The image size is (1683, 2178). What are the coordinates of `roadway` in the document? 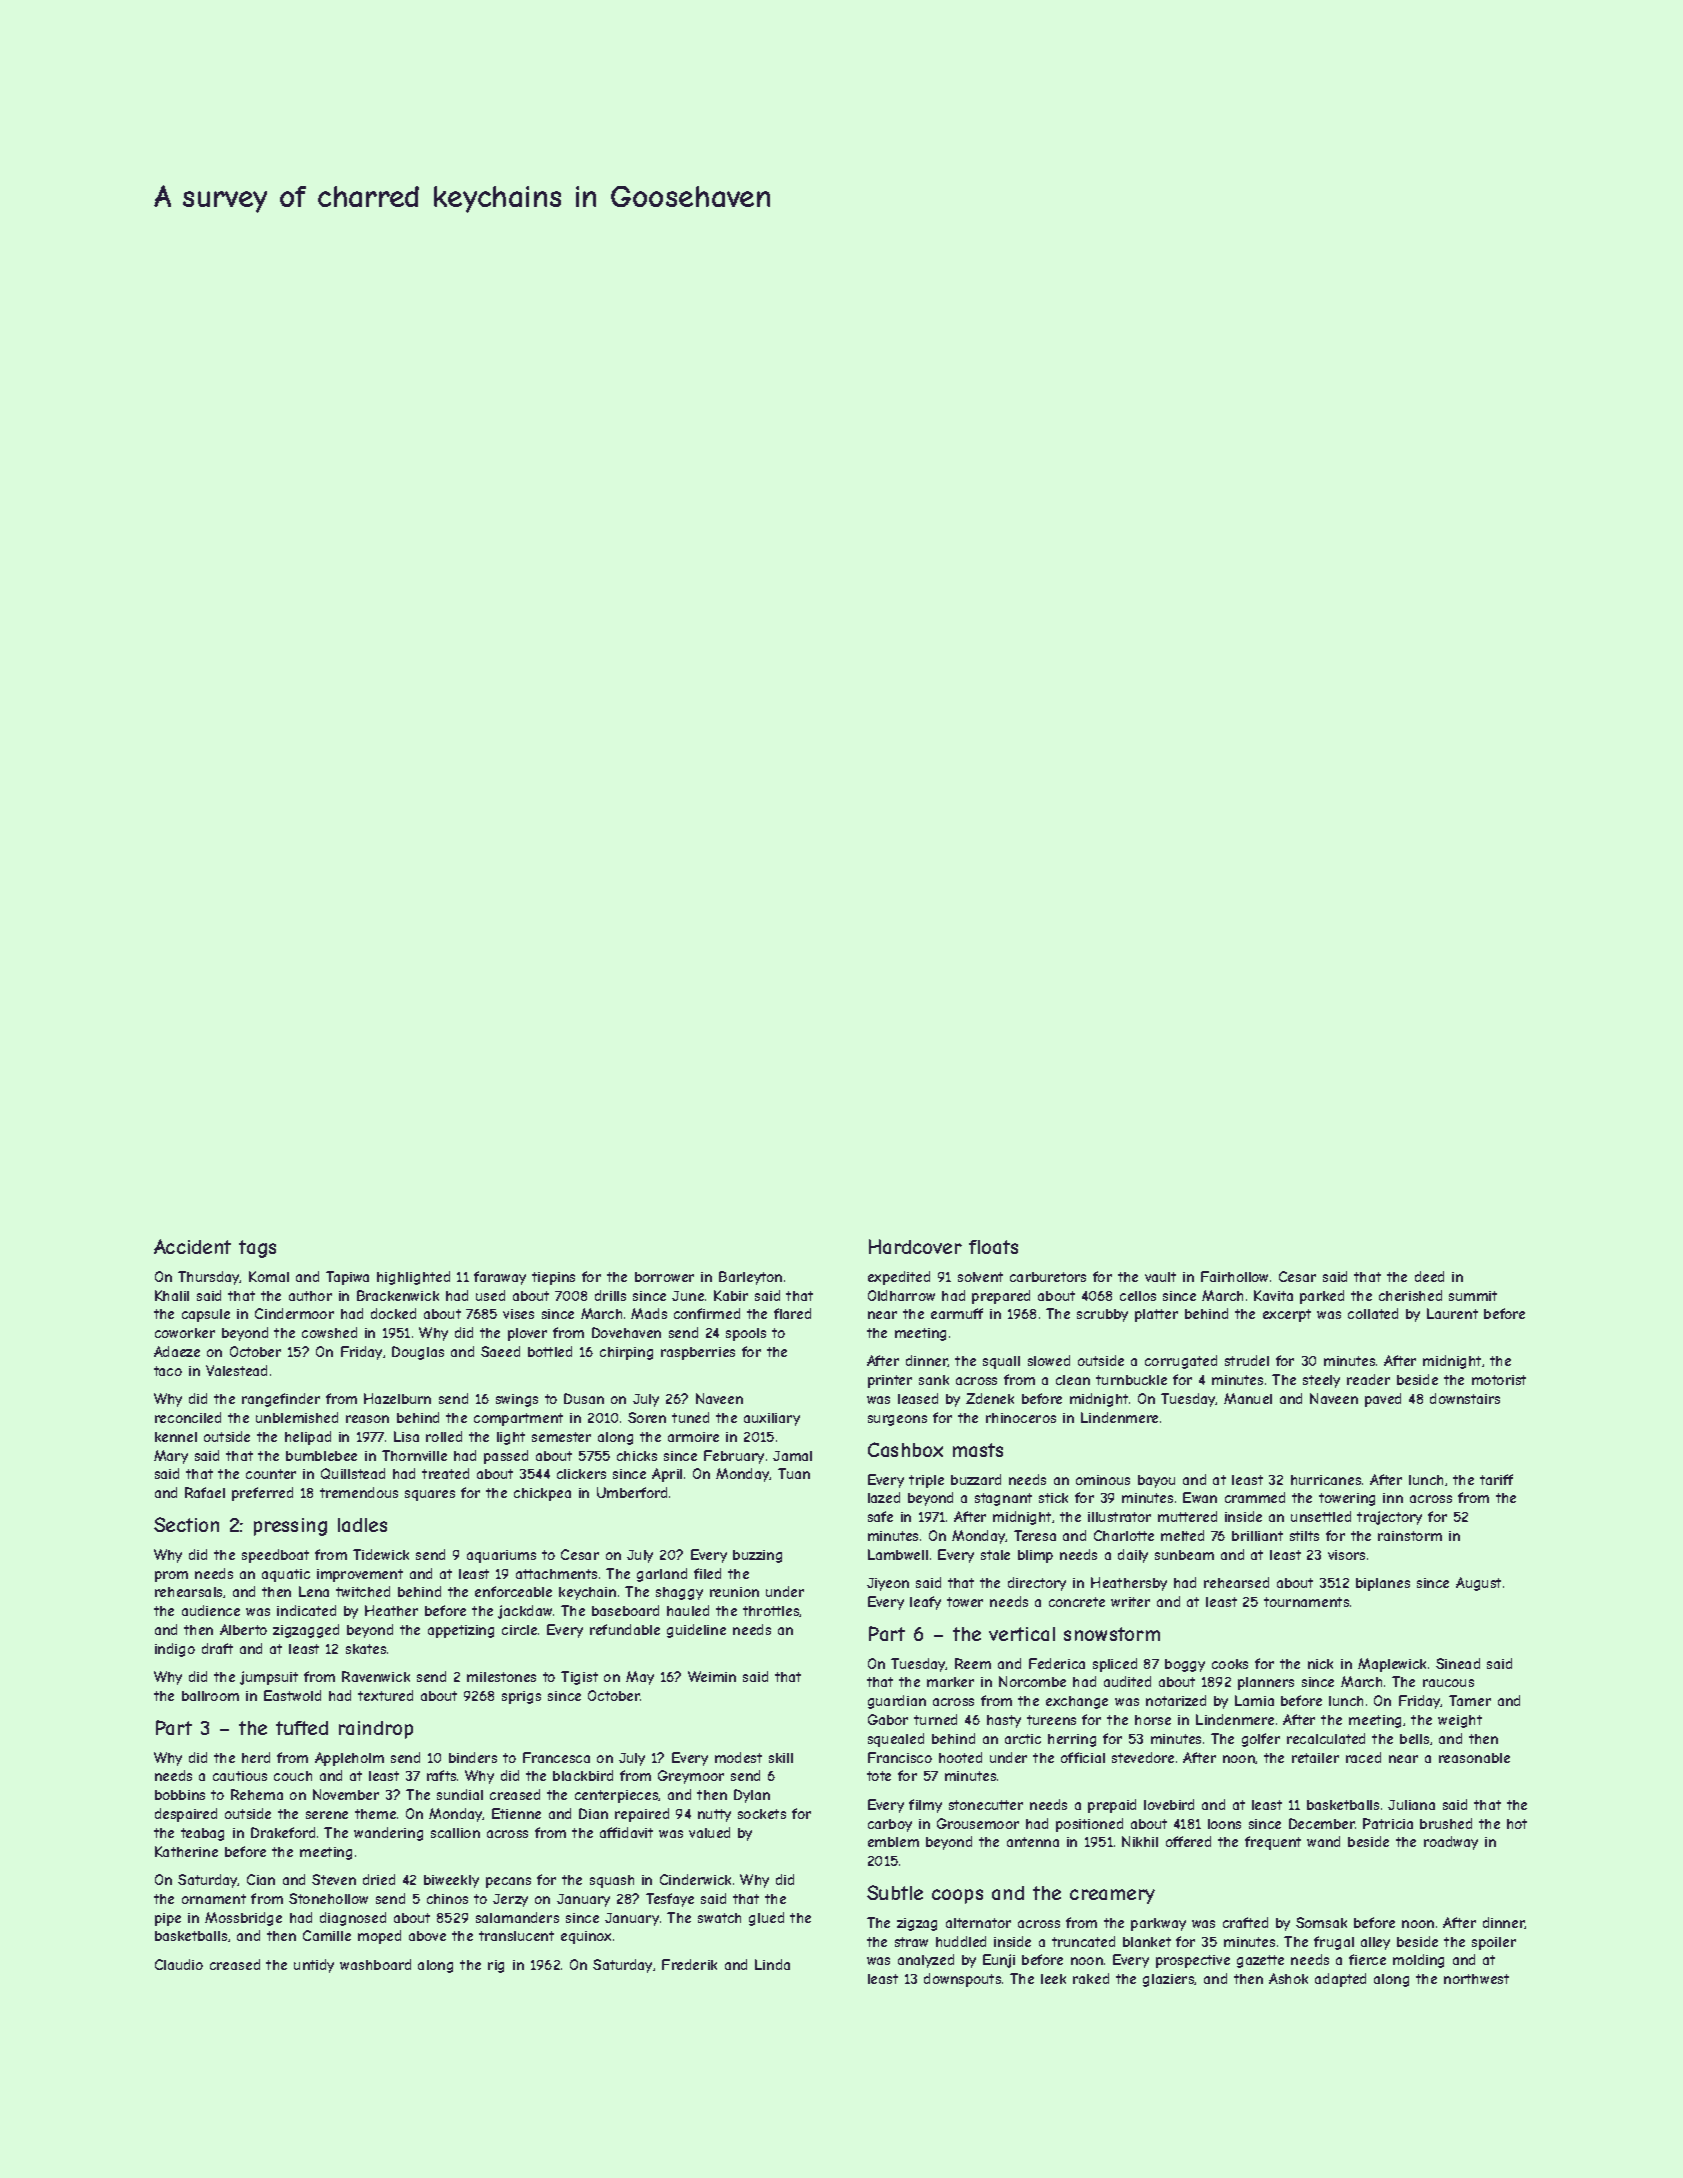 It's located at (1451, 1843).
